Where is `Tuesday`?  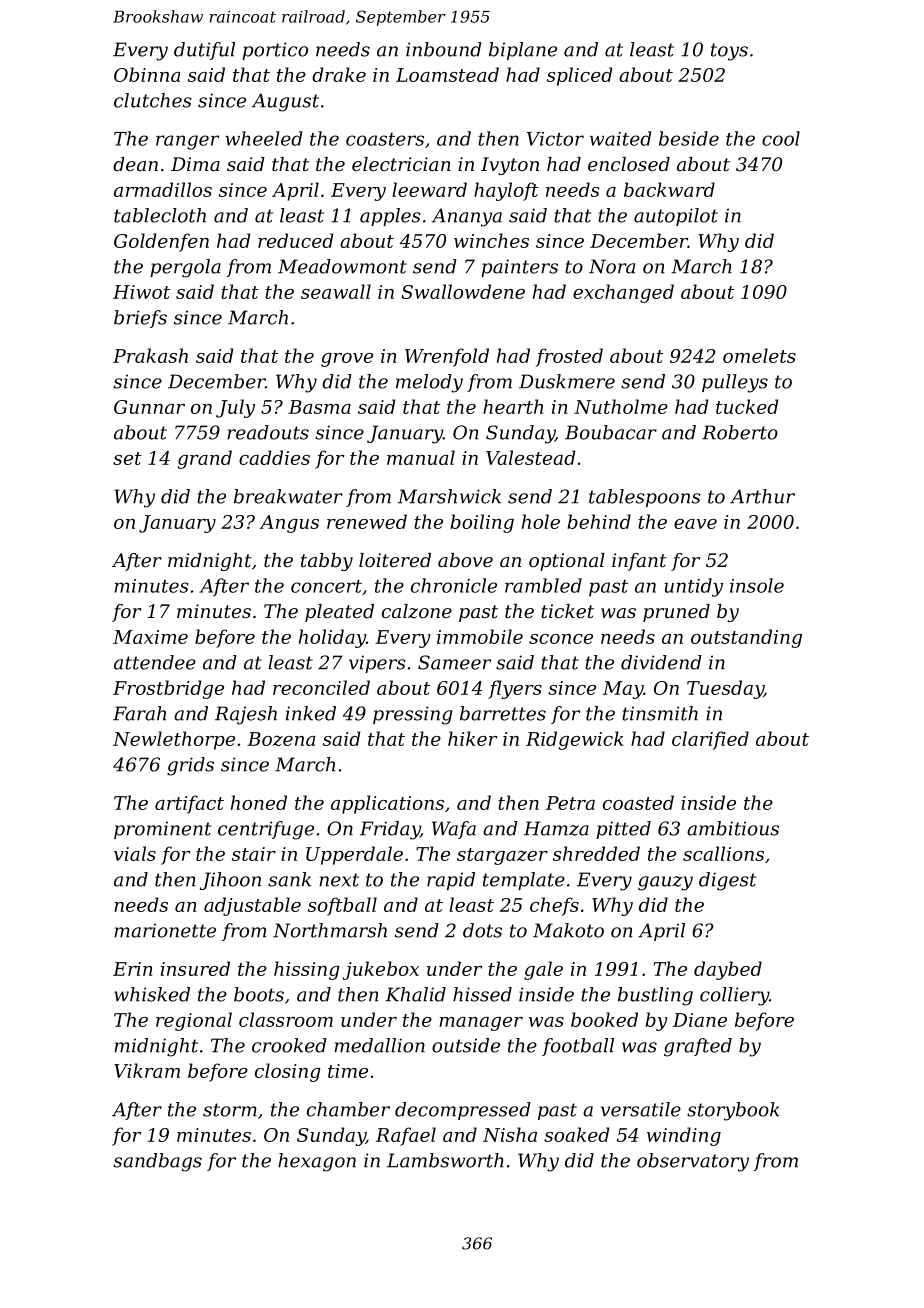 Tuesday is located at coordinates (725, 689).
